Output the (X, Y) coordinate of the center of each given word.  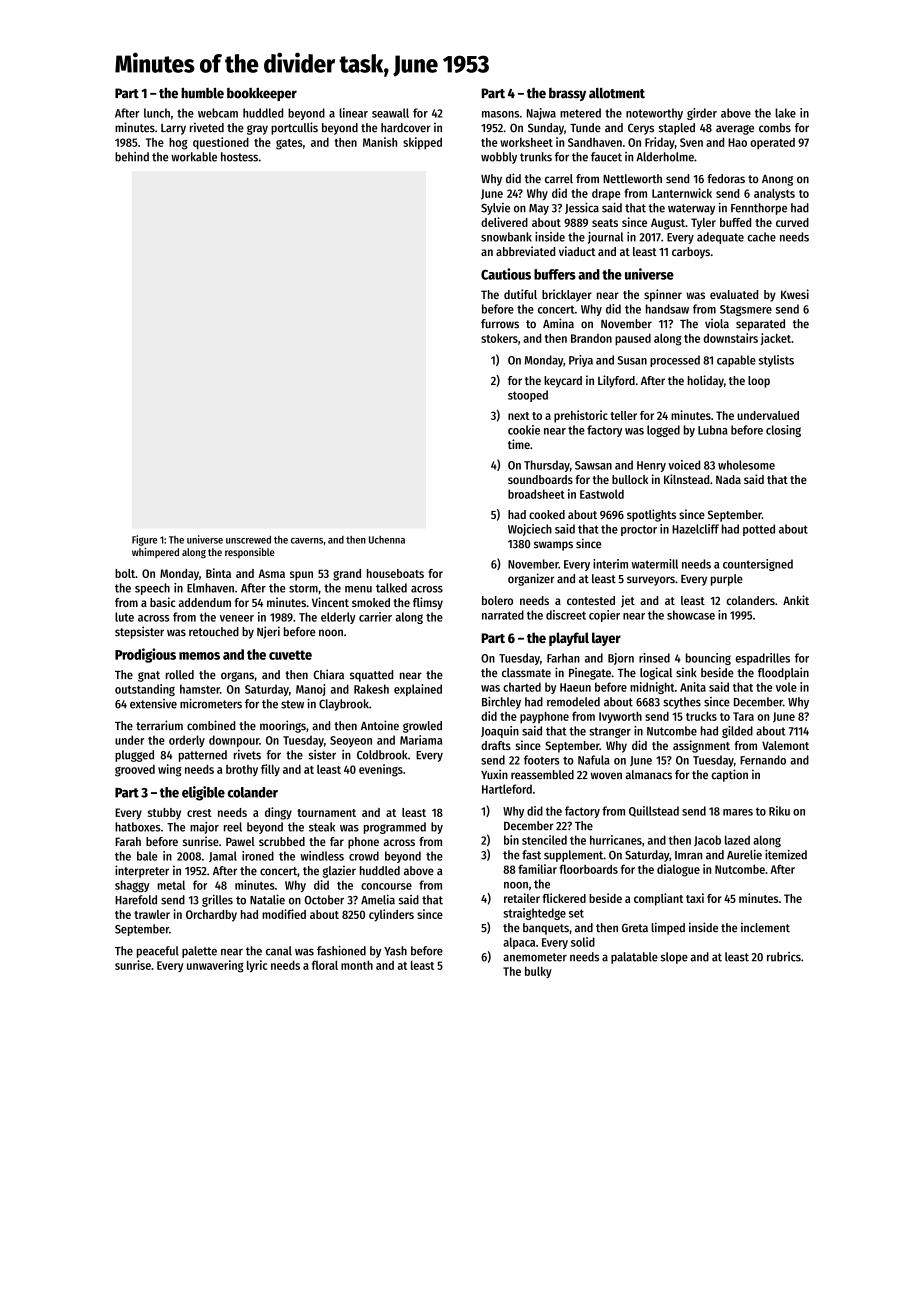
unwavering (215, 966)
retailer (522, 898)
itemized (786, 854)
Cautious (506, 274)
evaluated (734, 294)
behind (132, 157)
